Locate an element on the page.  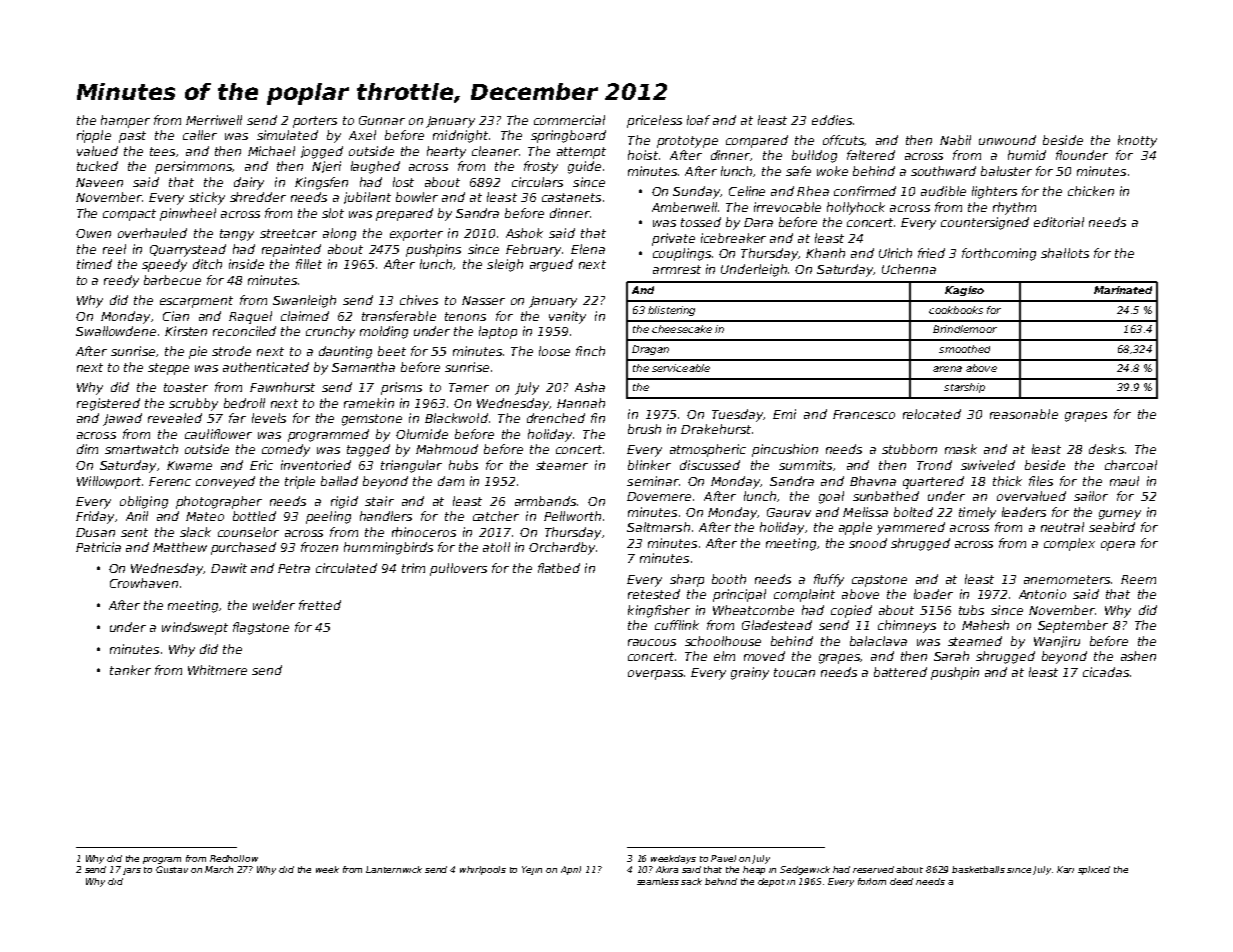
tanker is located at coordinates (130, 670).
